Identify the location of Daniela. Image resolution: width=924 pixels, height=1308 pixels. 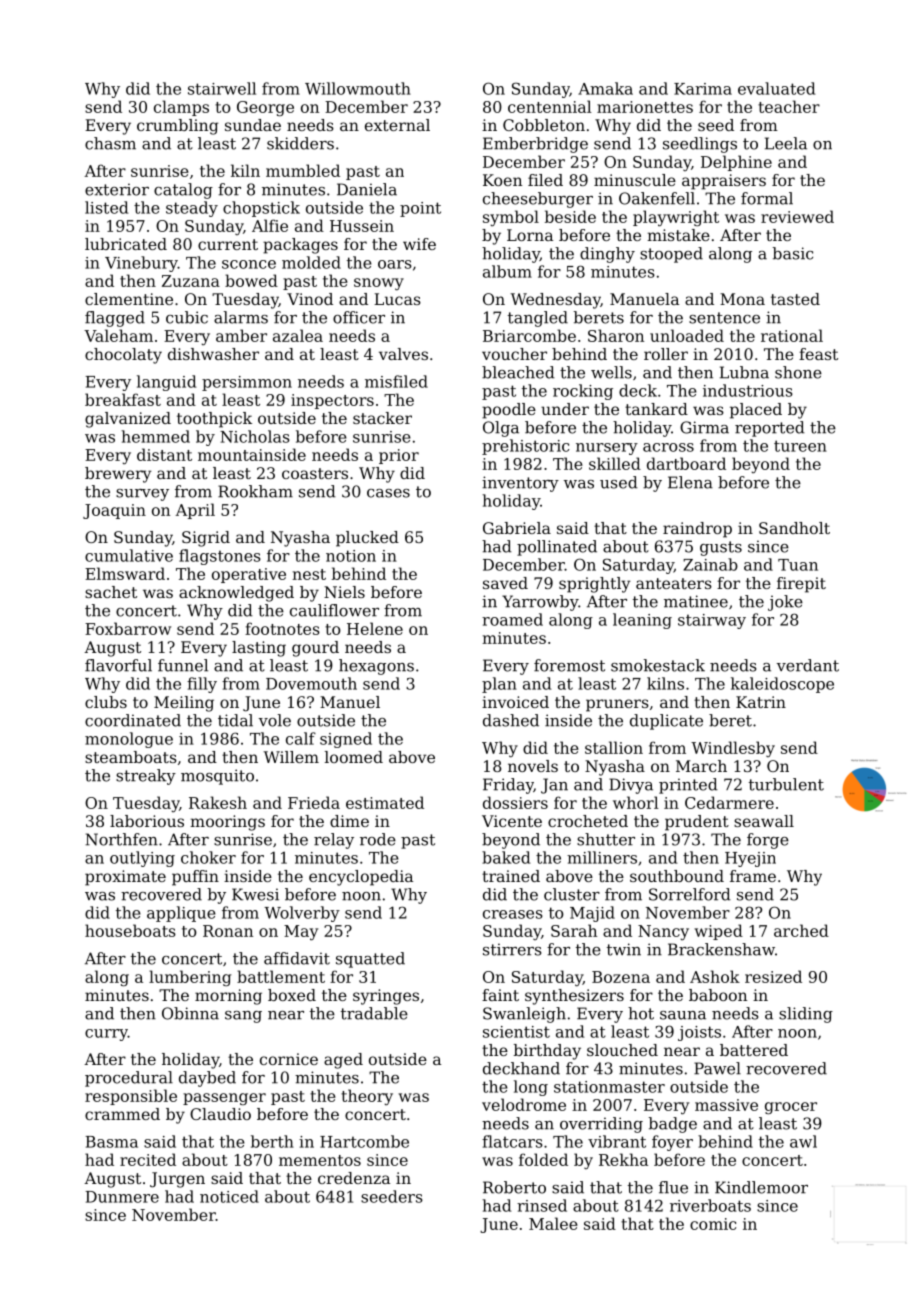
(367, 189).
